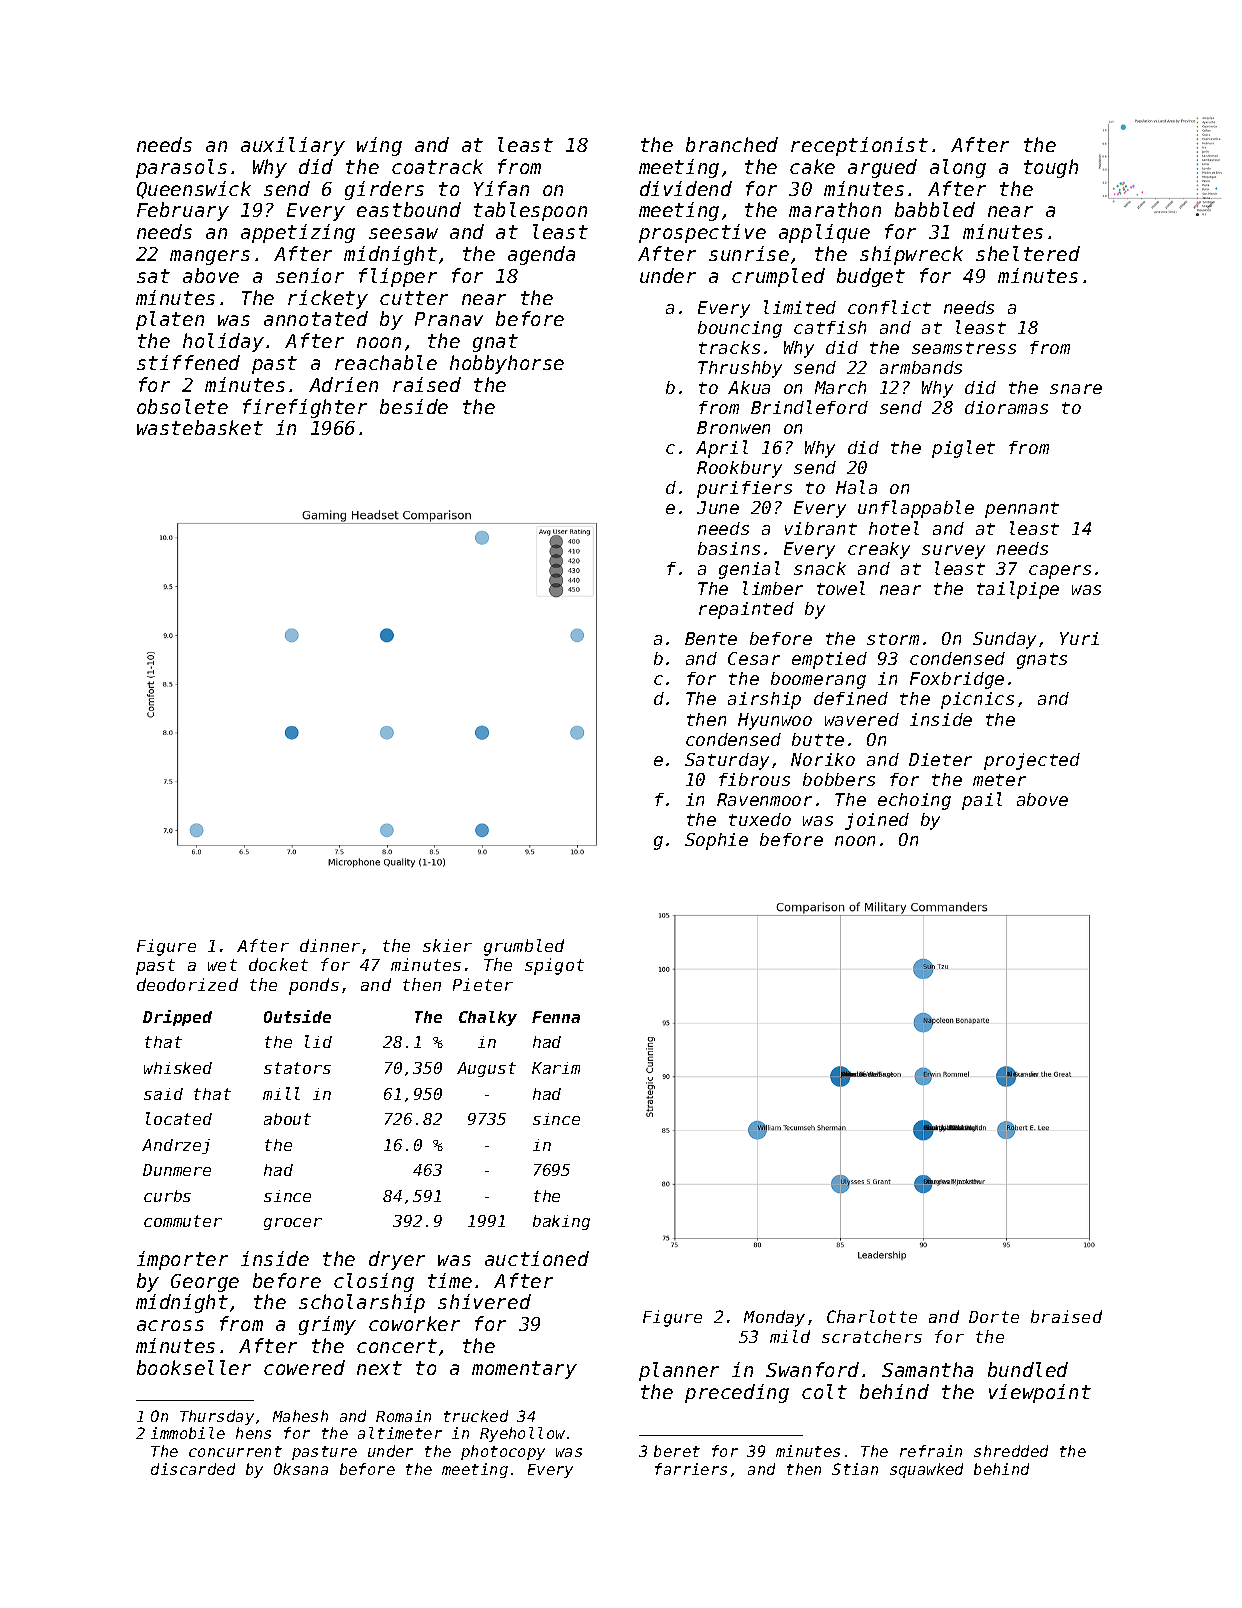 The height and width of the screenshot is (1608, 1242). Describe the element at coordinates (507, 364) in the screenshot. I see `hobbyhorse` at that location.
